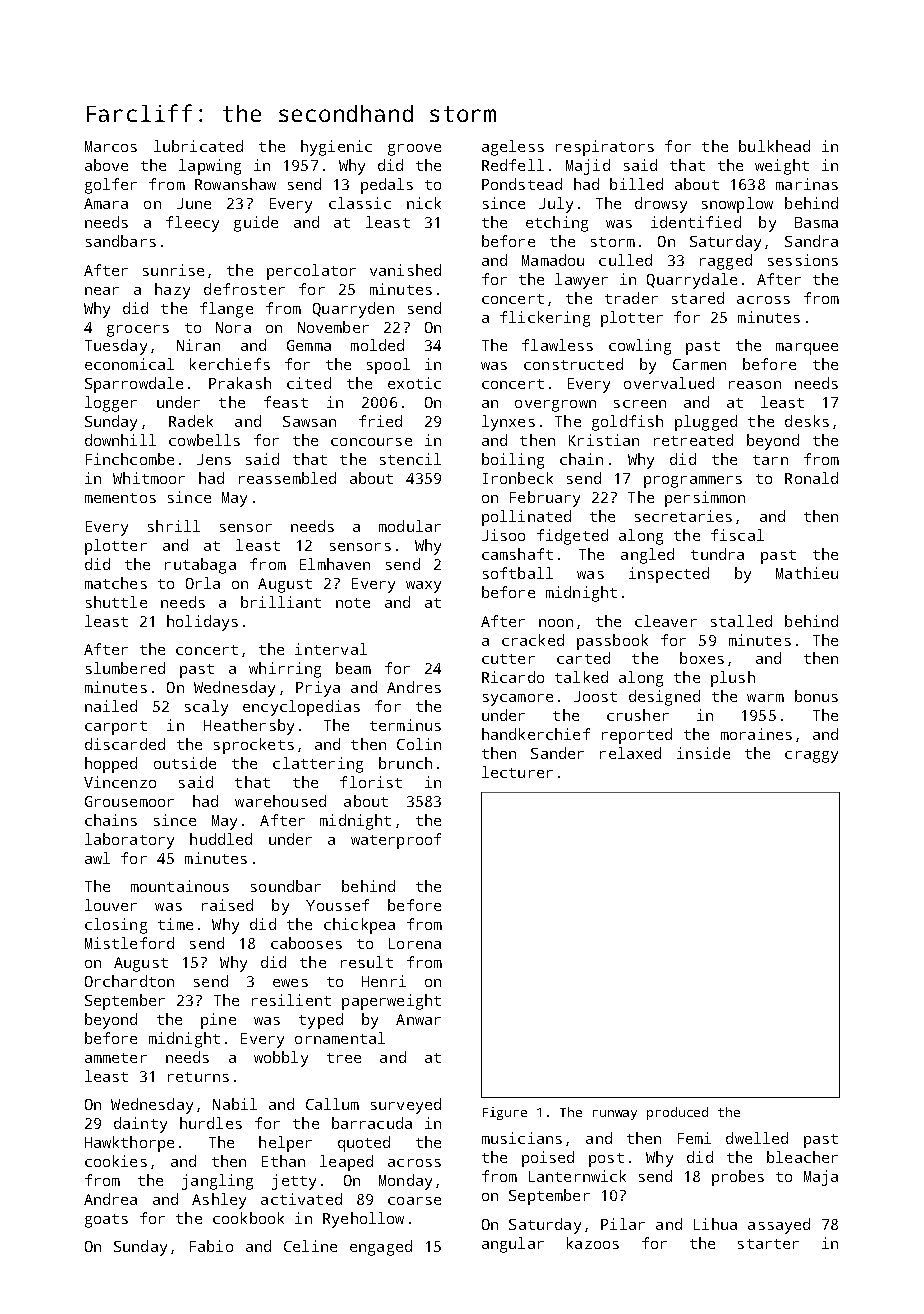  I want to click on laboratory, so click(129, 841).
